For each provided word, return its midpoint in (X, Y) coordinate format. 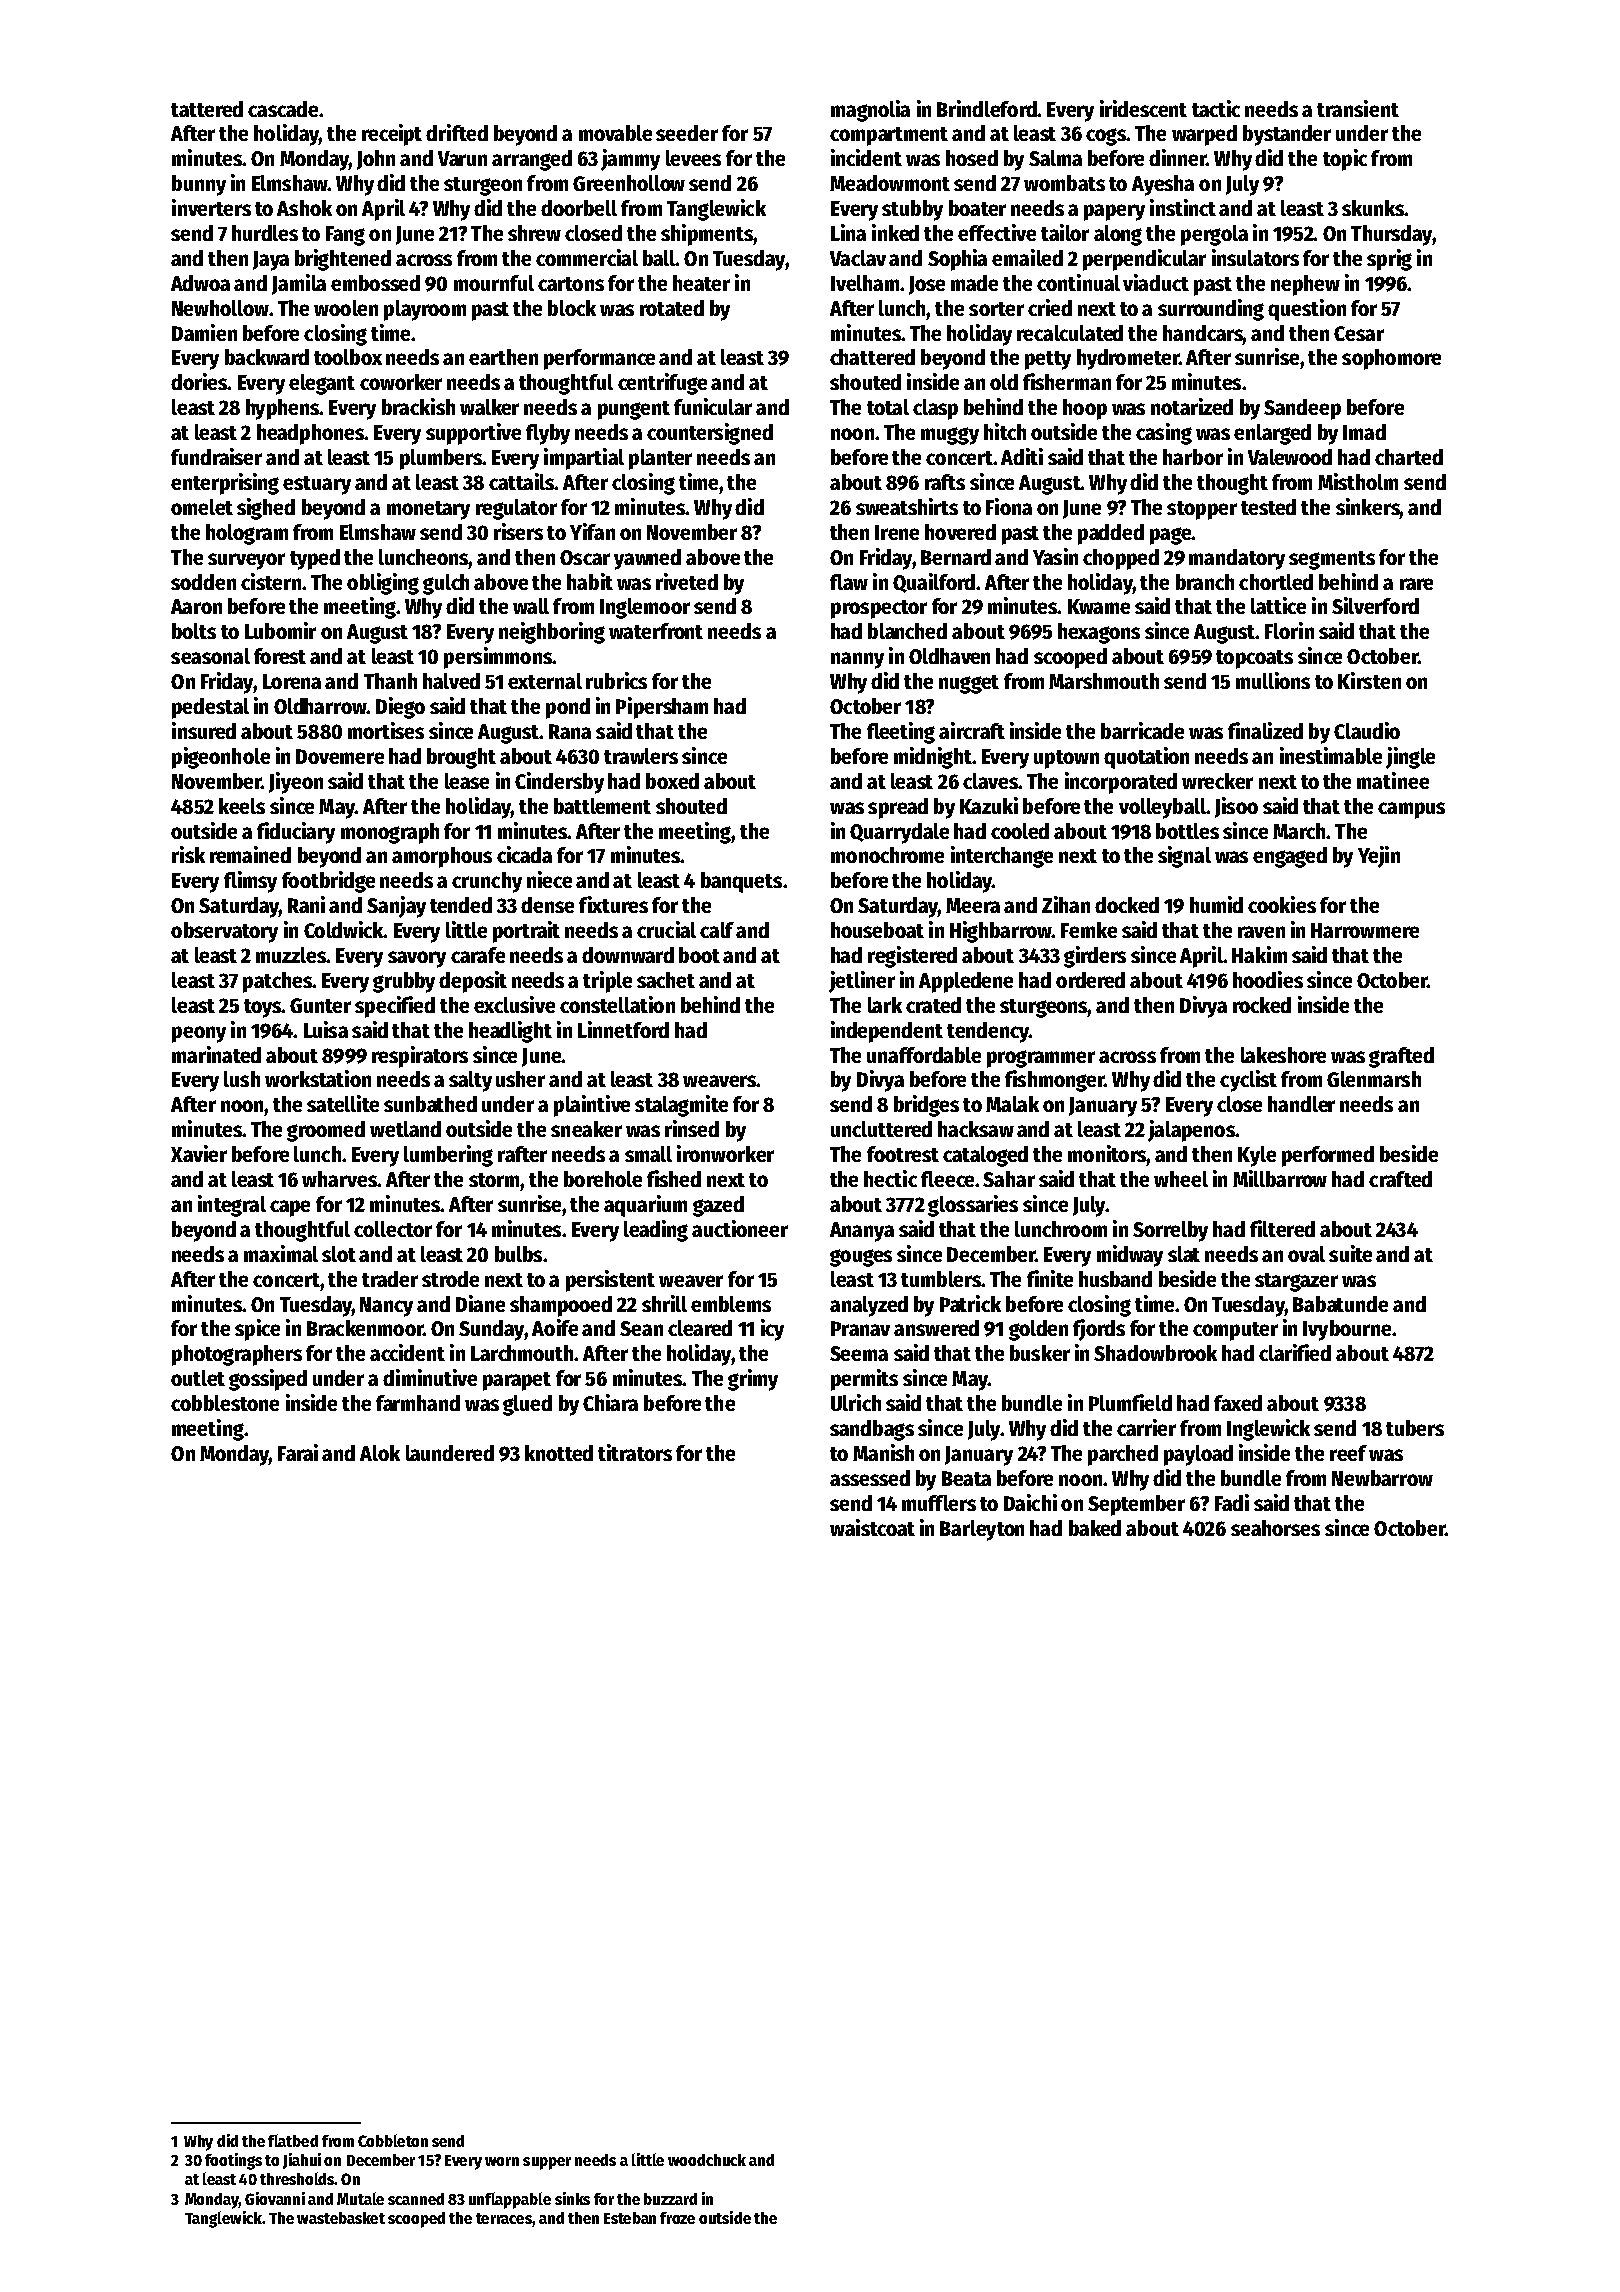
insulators (1255, 257)
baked (1095, 1528)
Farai (298, 1452)
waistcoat (872, 1527)
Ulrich (856, 1402)
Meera (973, 905)
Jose (927, 285)
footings (233, 2161)
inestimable (1331, 755)
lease (467, 781)
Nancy (386, 1307)
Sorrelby (1170, 1231)
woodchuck (707, 2160)
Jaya (271, 261)
